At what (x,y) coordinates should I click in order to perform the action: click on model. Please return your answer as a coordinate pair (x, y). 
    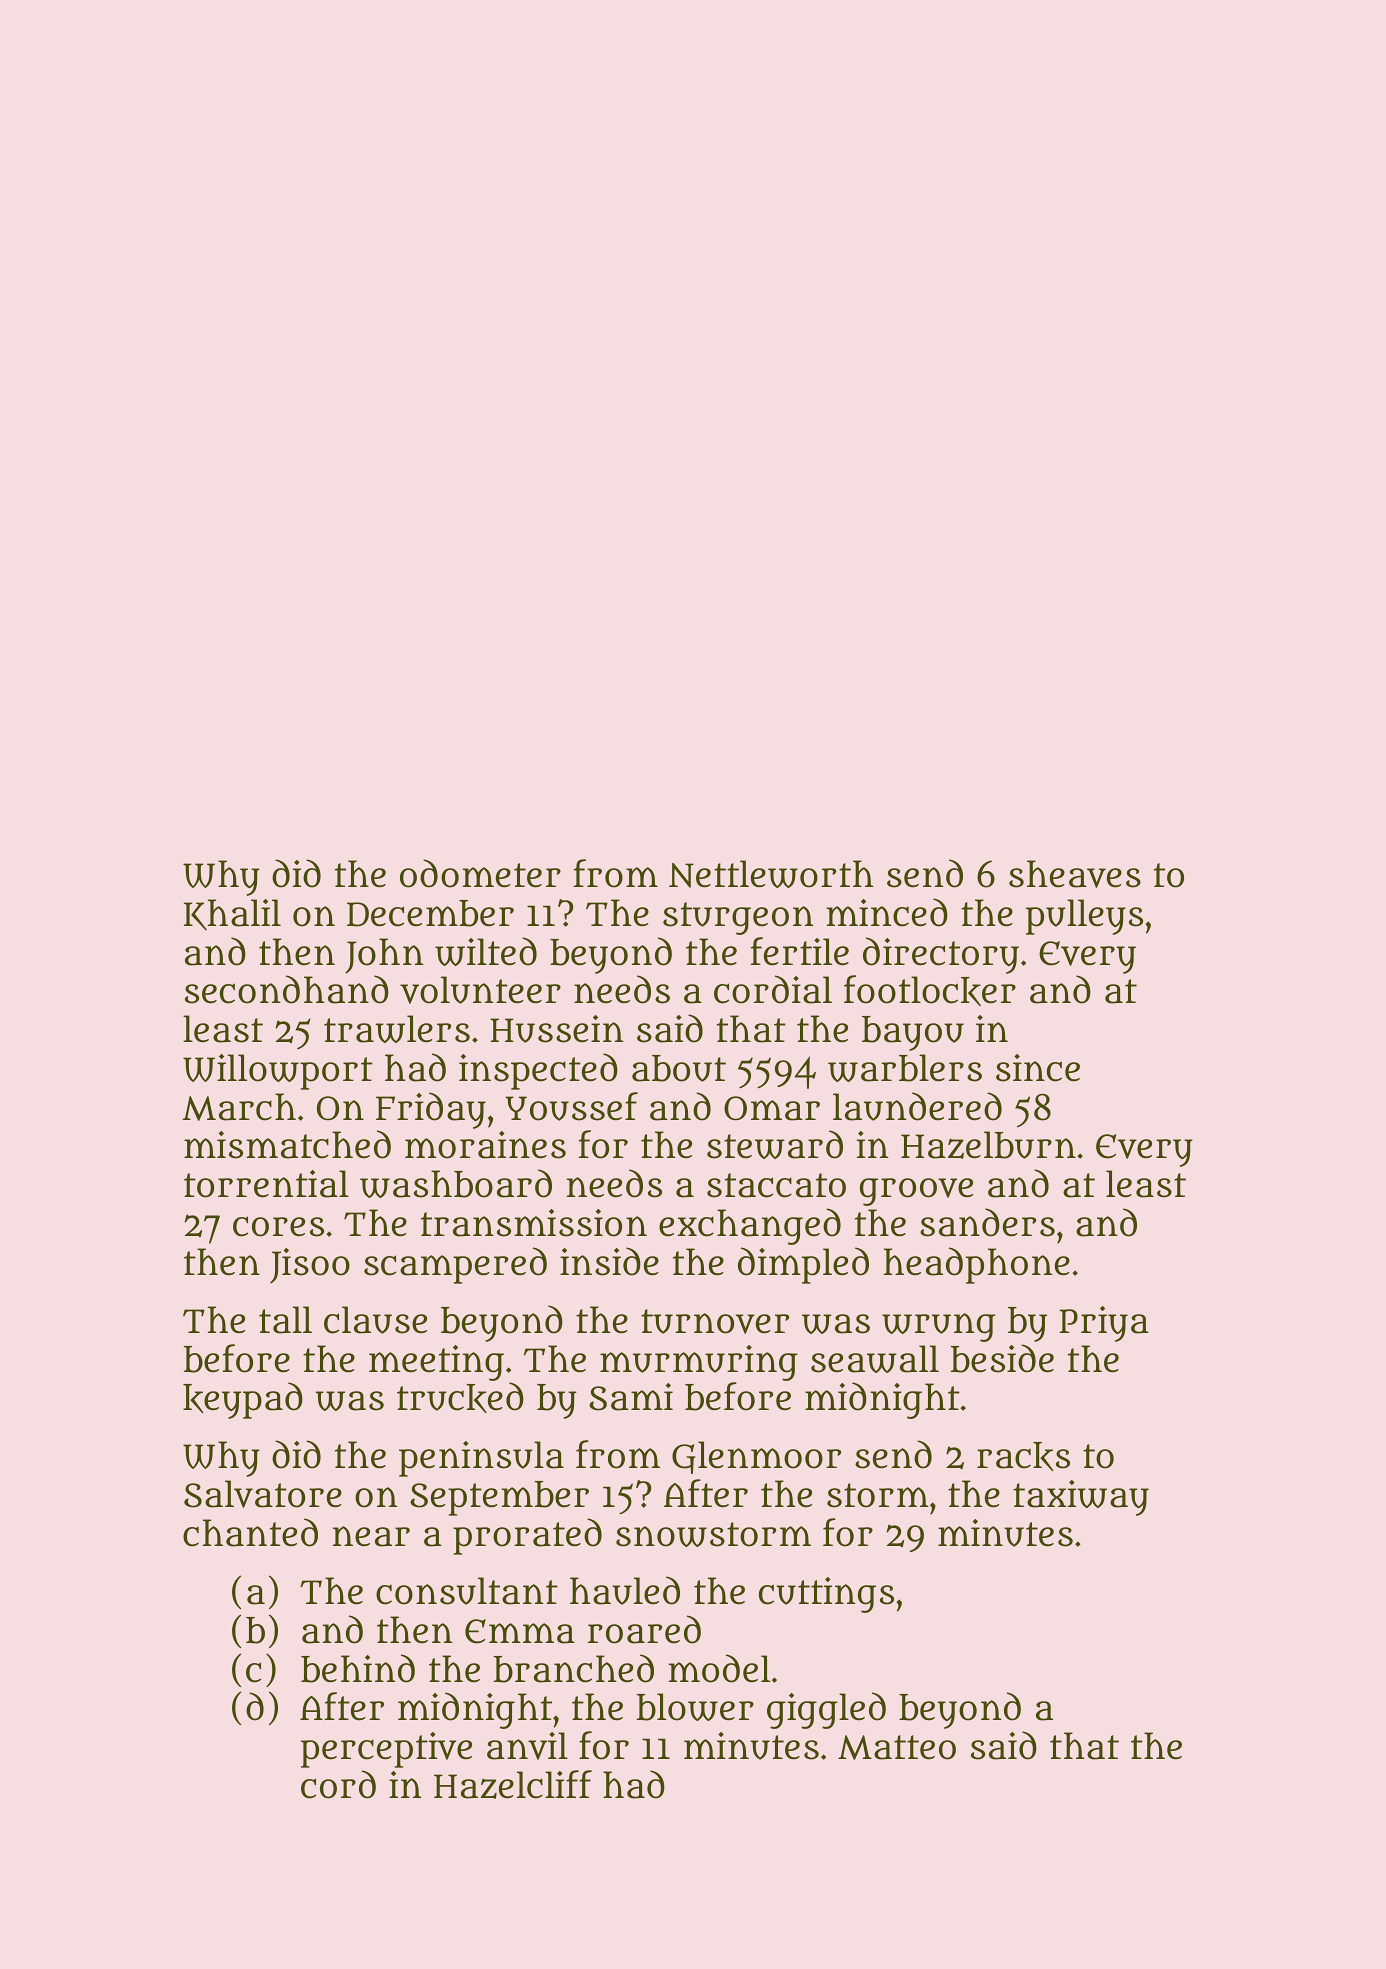
    Looking at the image, I should click on (719, 1668).
